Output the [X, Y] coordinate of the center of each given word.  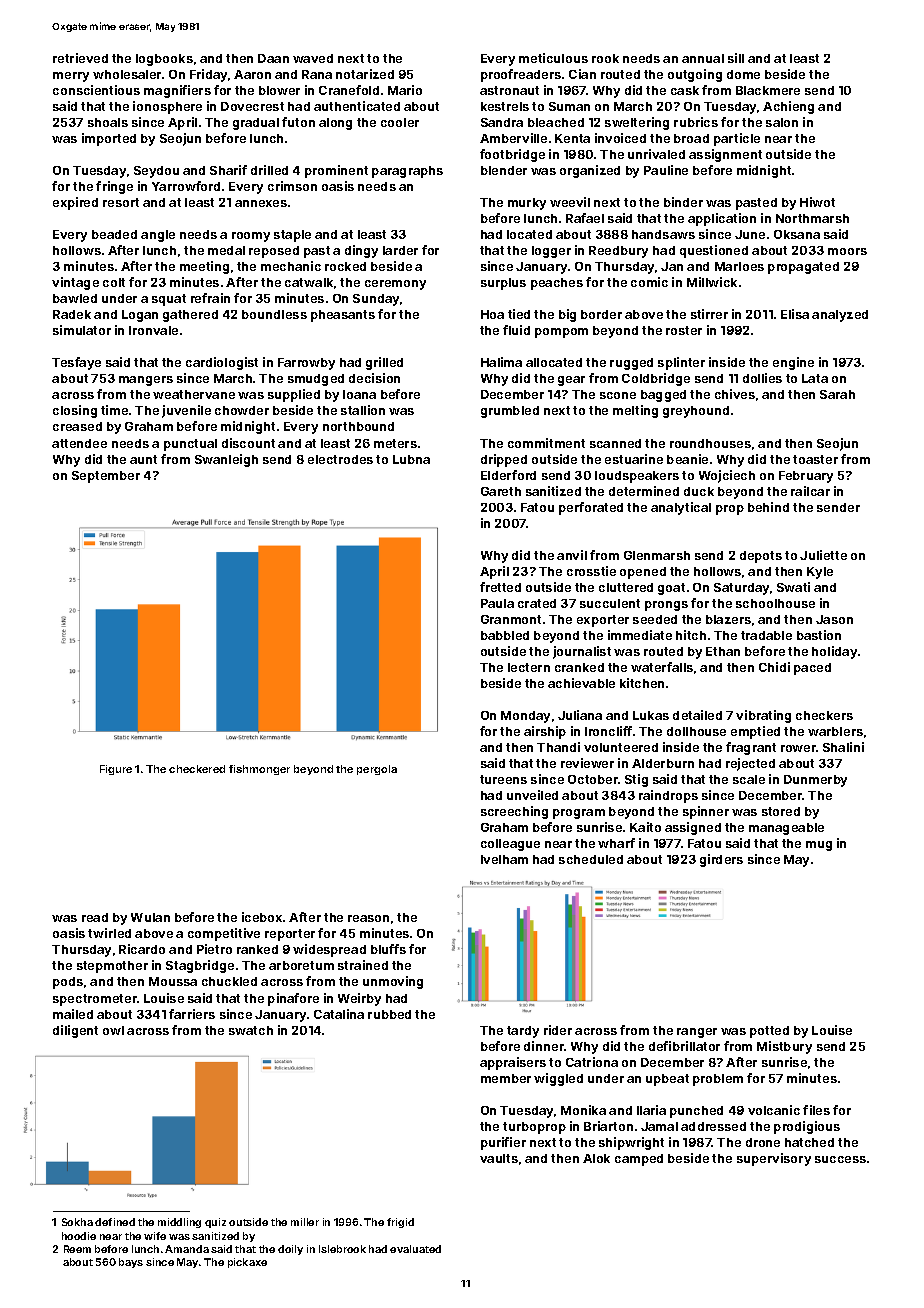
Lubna [411, 459]
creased [77, 426]
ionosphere [167, 107]
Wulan [150, 917]
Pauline [666, 170]
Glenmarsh [657, 555]
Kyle [820, 573]
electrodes [340, 459]
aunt [143, 459]
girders [721, 860]
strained [363, 965]
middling [179, 1223]
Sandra [502, 122]
